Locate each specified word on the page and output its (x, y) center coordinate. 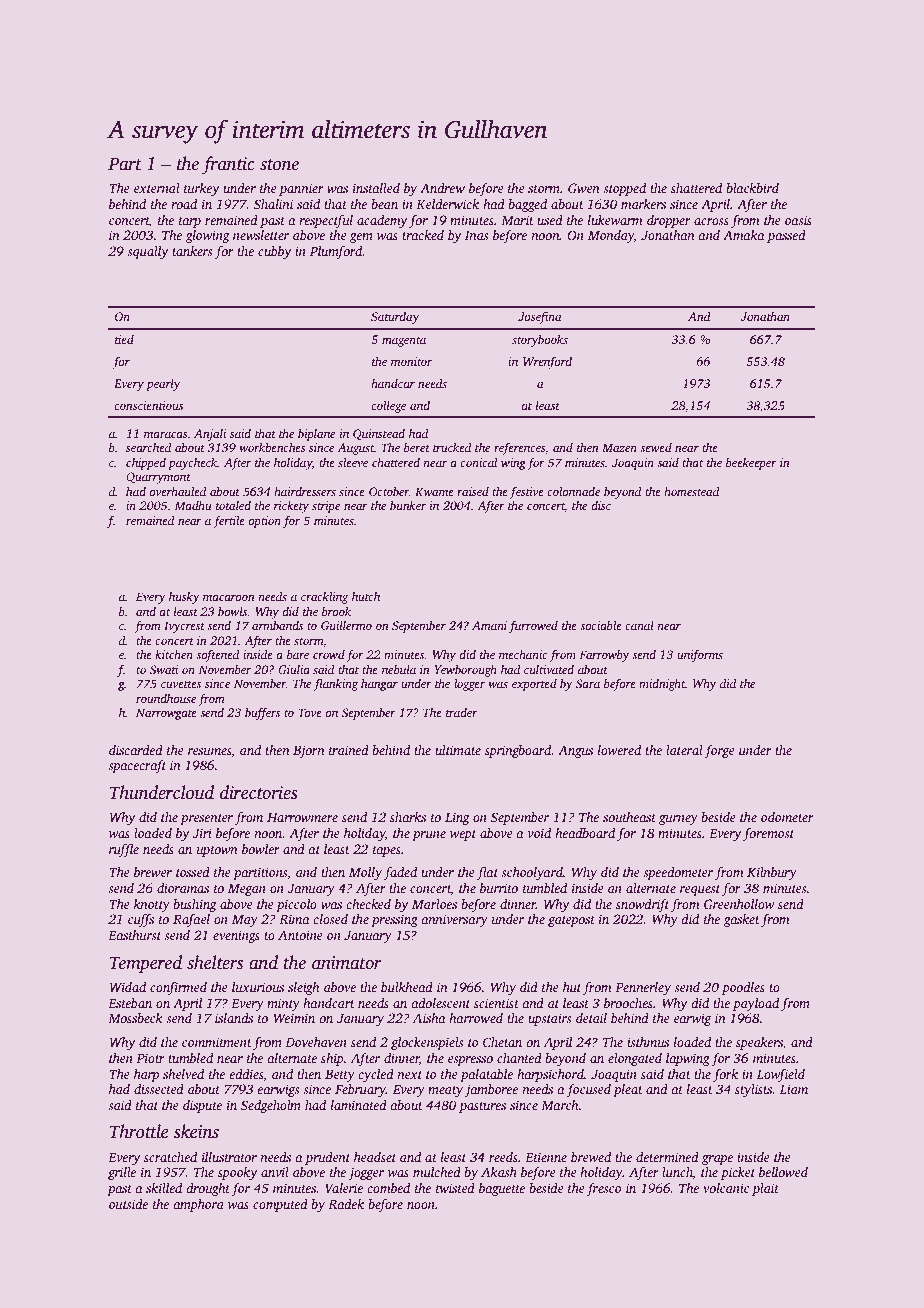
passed (786, 236)
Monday (611, 236)
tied (124, 339)
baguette (502, 1189)
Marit (517, 220)
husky (184, 598)
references (519, 448)
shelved (183, 1074)
